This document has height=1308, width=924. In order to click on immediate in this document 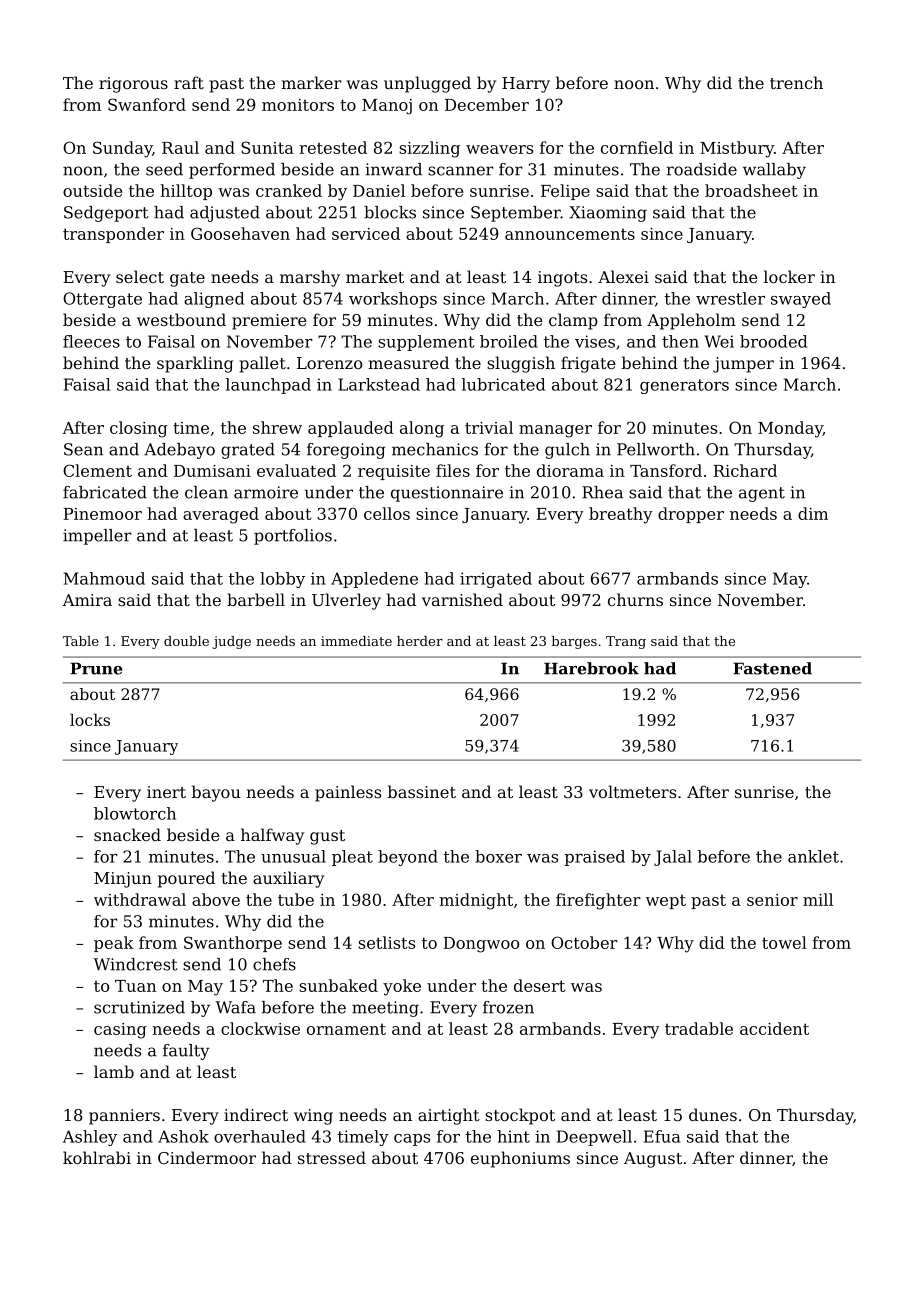, I will do `click(356, 641)`.
